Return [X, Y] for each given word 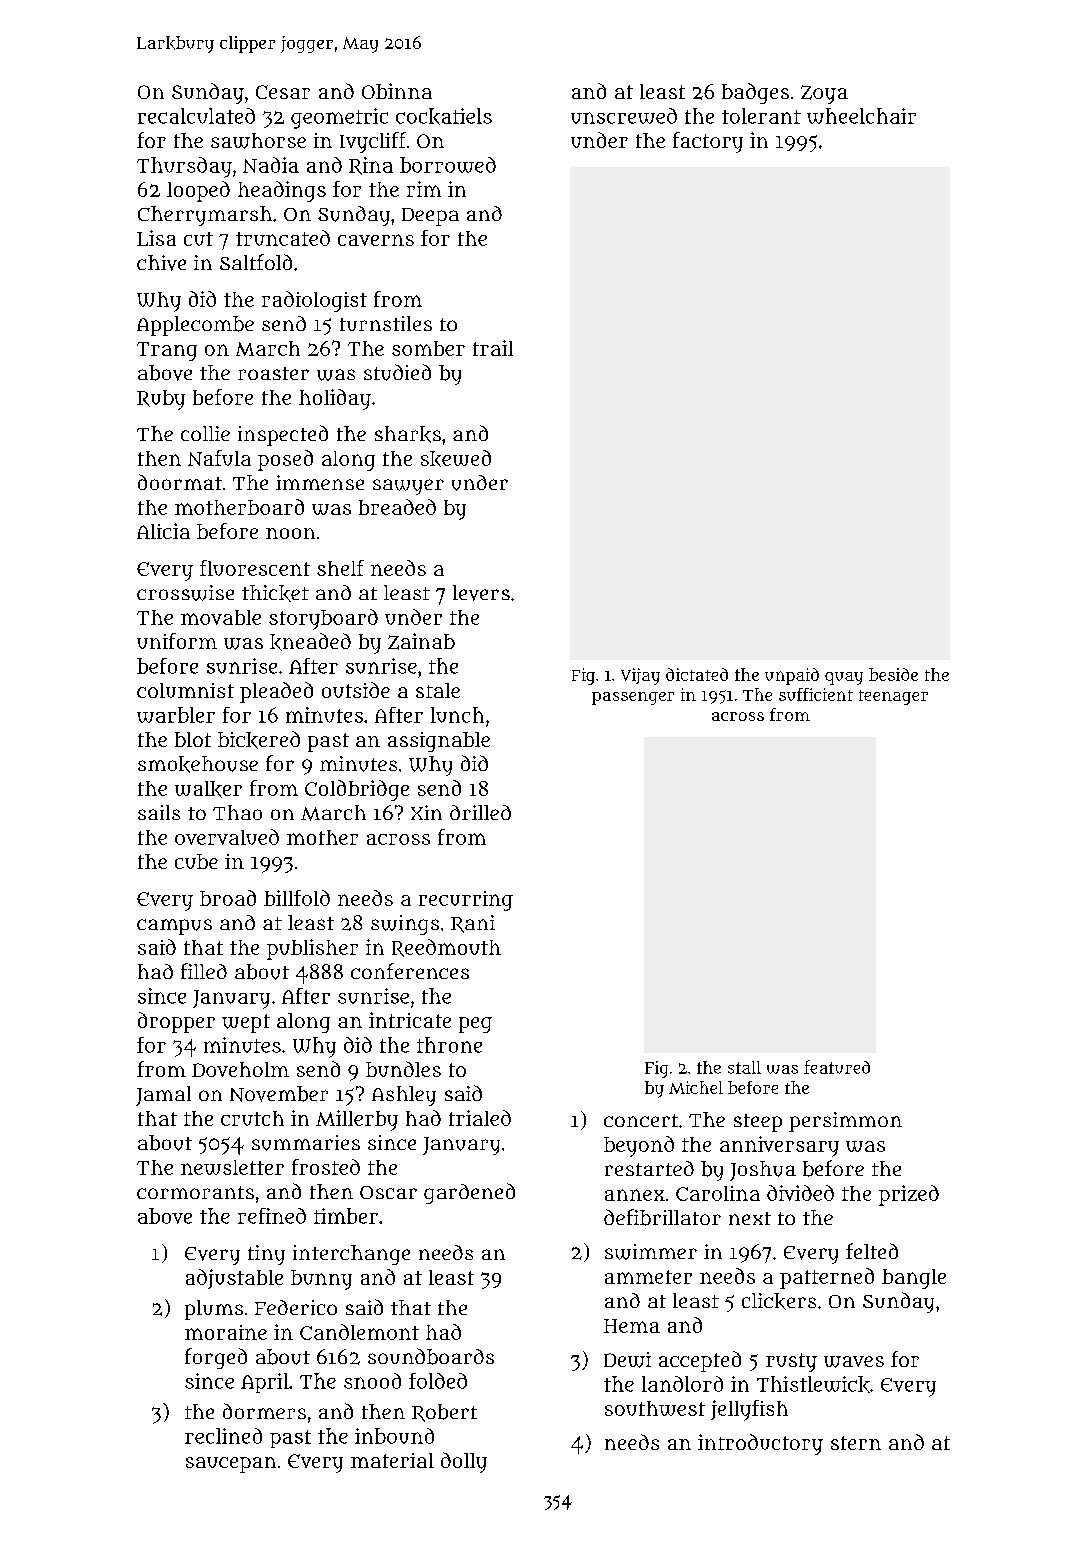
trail [493, 348]
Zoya [824, 94]
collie [205, 433]
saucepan [231, 1465]
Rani [473, 924]
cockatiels [444, 116]
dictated [697, 674]
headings [282, 191]
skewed [456, 458]
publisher [312, 949]
